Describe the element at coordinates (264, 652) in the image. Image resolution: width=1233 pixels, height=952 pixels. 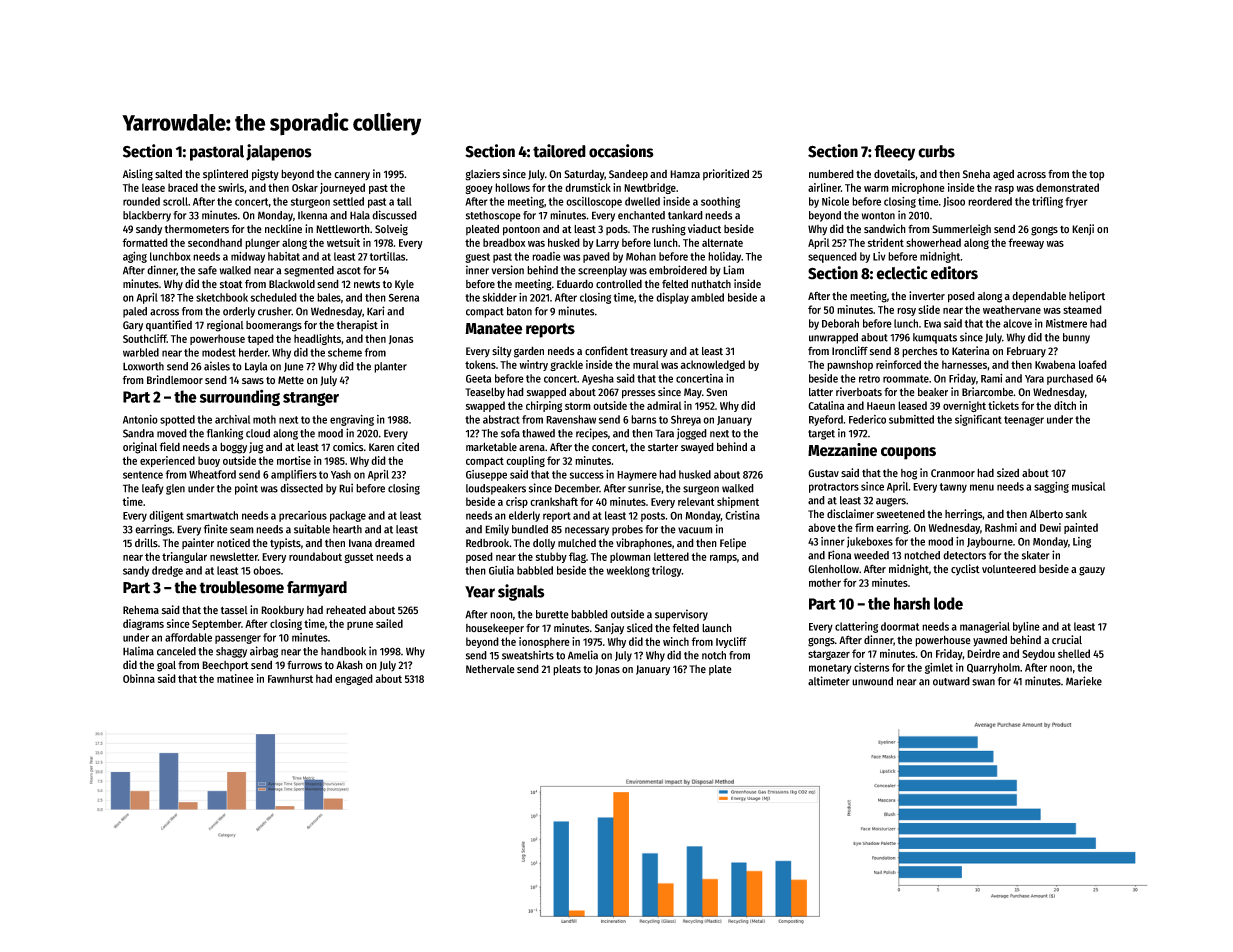
I see `airbag` at that location.
